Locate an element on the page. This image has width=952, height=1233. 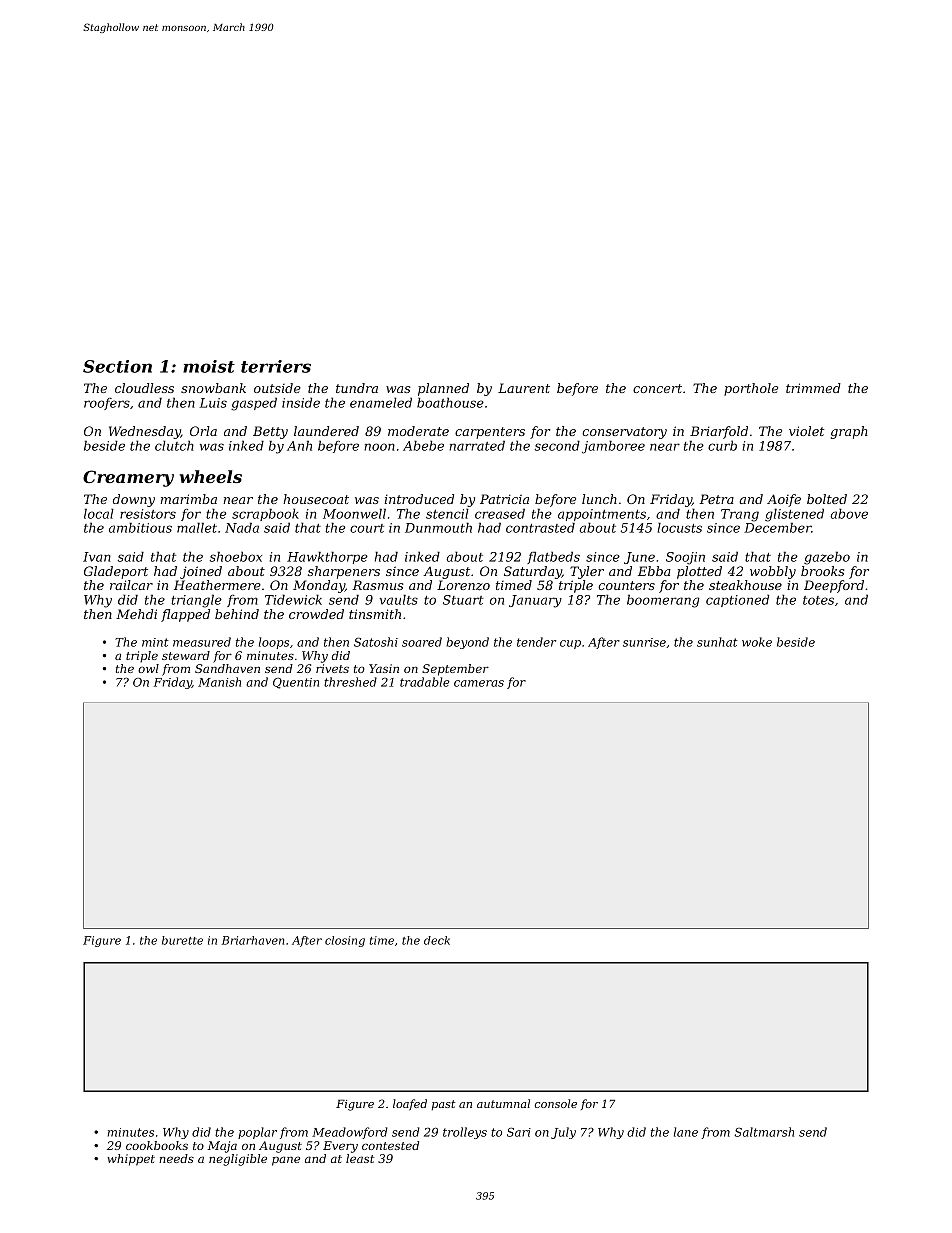
terriers is located at coordinates (276, 366).
